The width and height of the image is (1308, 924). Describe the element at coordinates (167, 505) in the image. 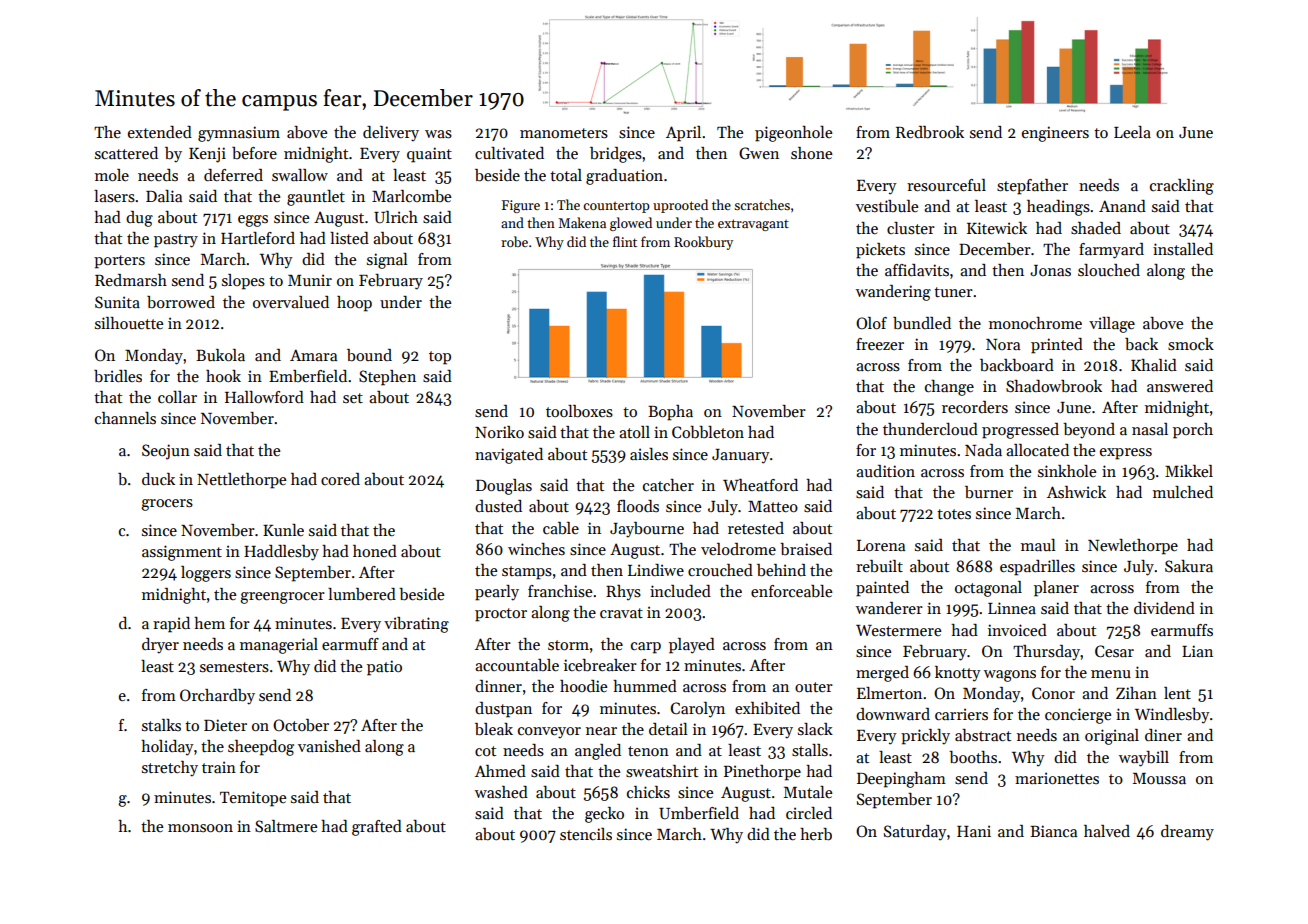

I see `grocers` at that location.
